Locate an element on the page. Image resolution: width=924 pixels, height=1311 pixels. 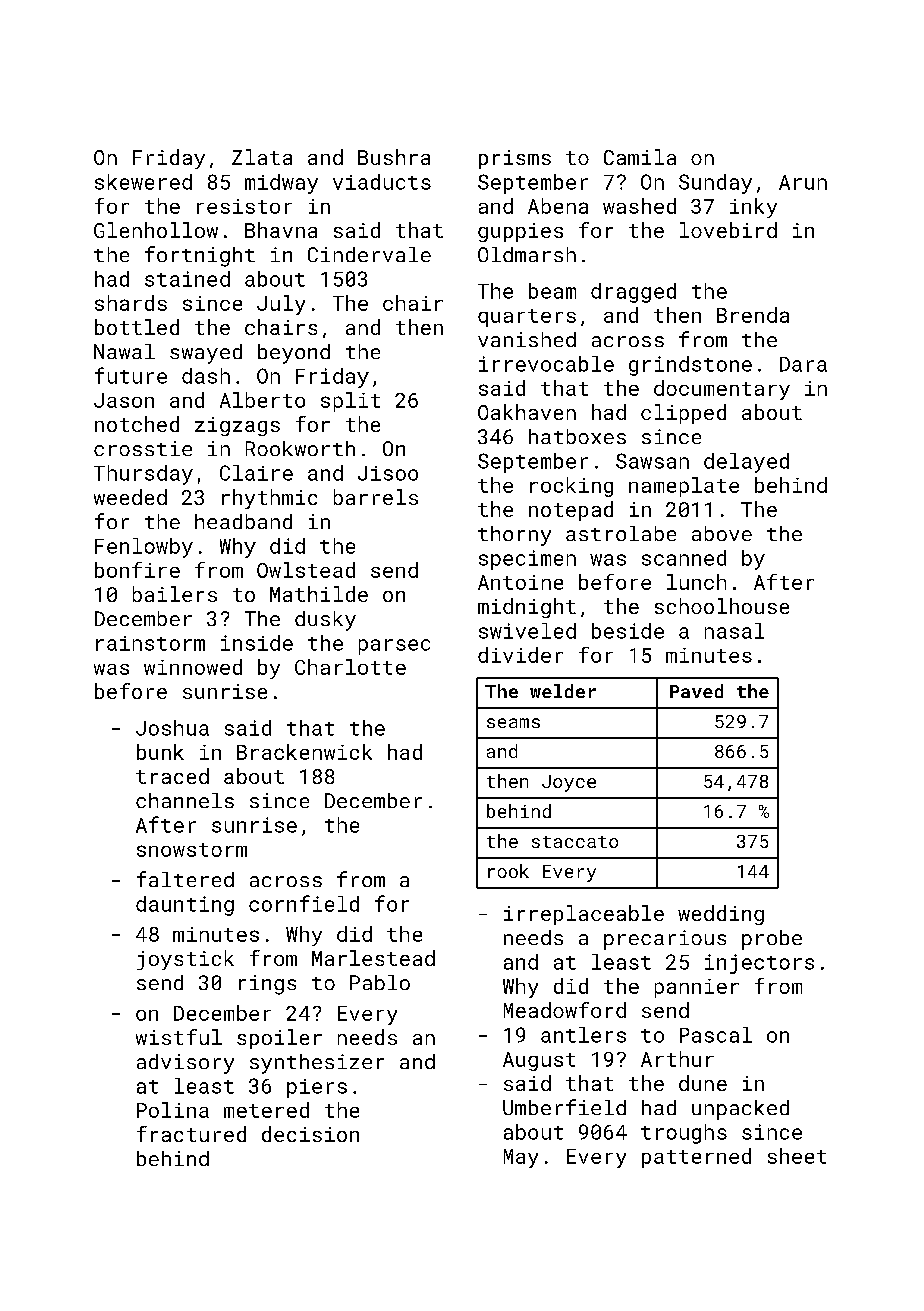
faltered is located at coordinates (185, 879).
